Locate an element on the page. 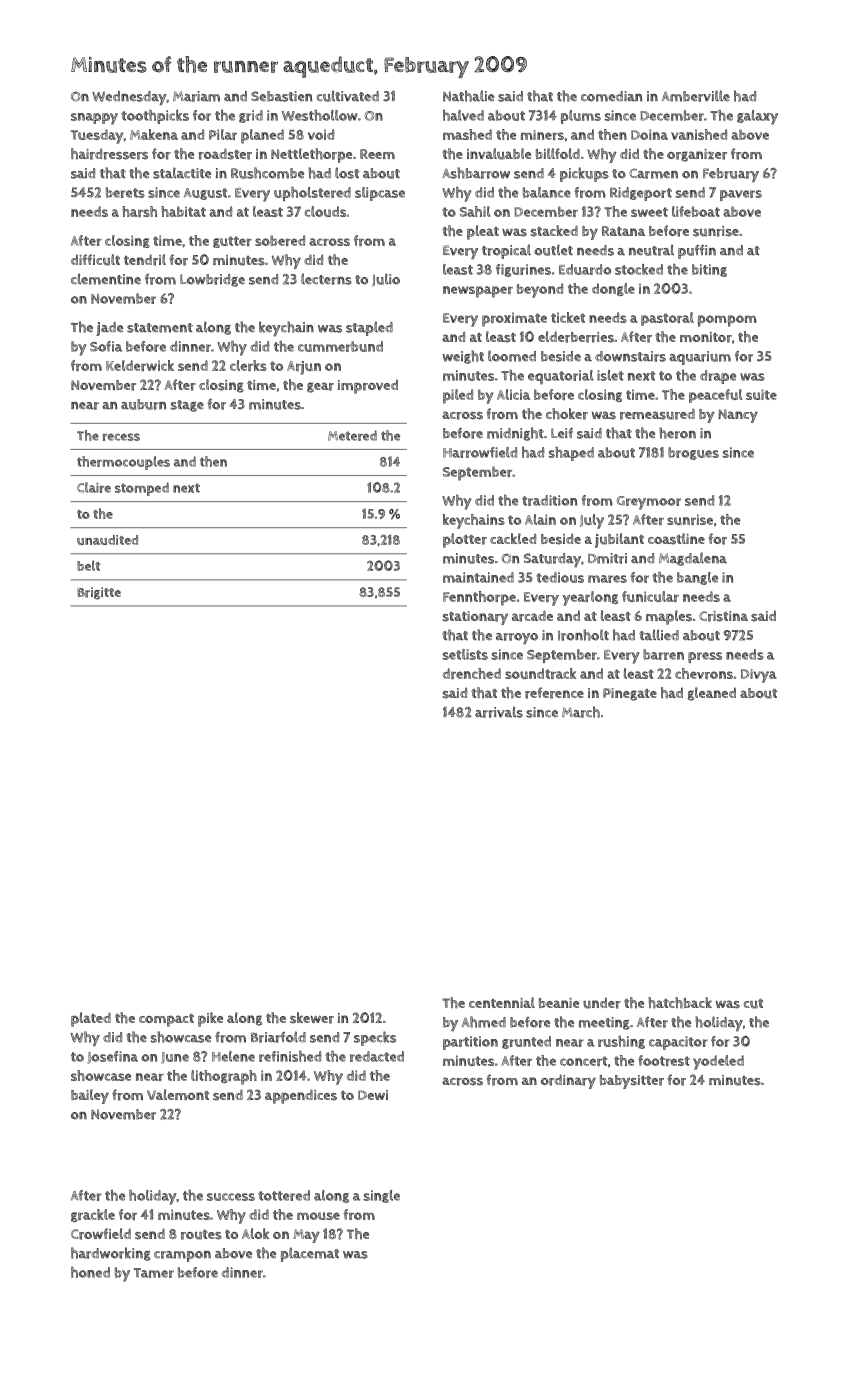 This page has width=849, height=1400. lecterns is located at coordinates (326, 279).
